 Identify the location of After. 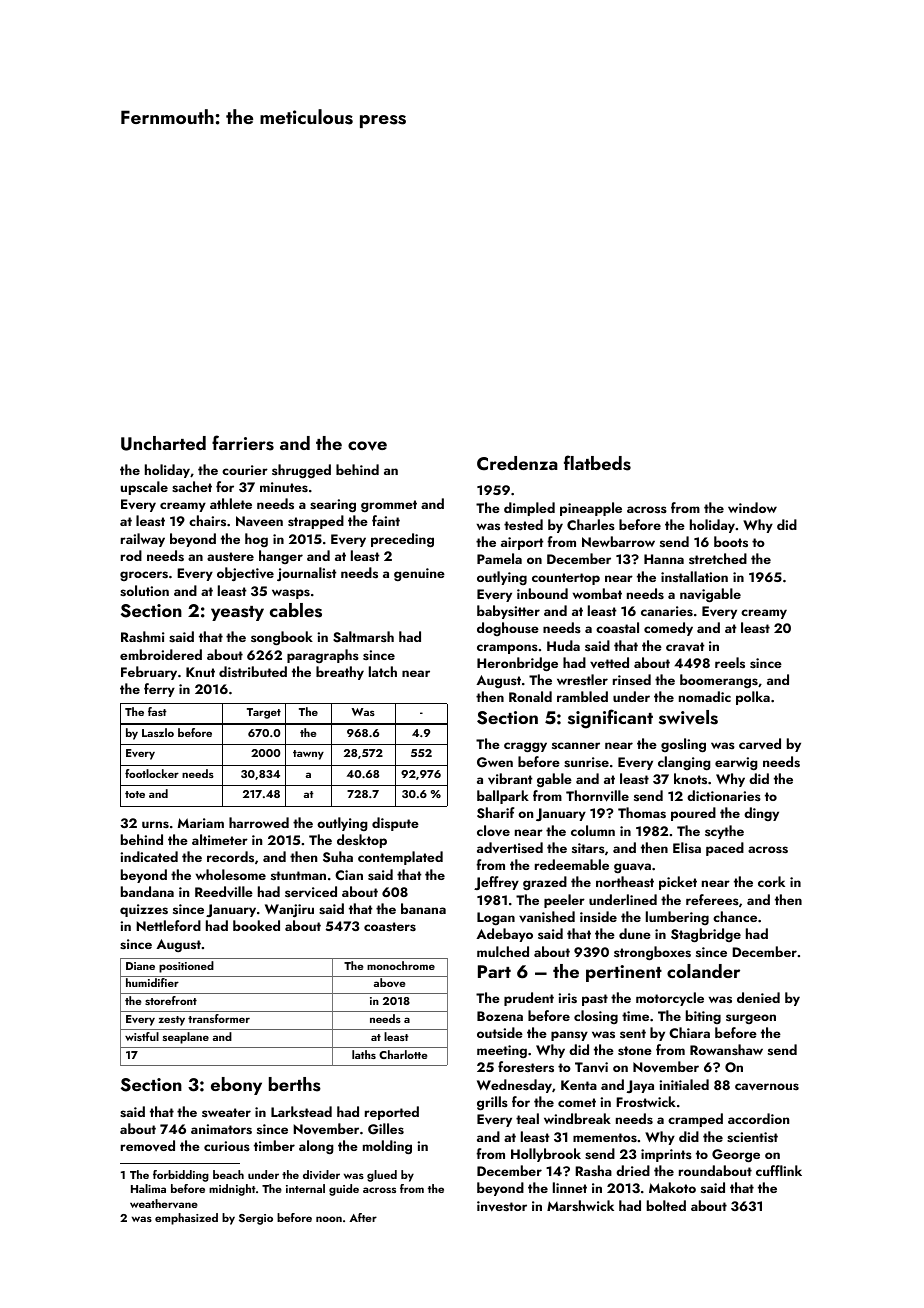
(363, 1217).
